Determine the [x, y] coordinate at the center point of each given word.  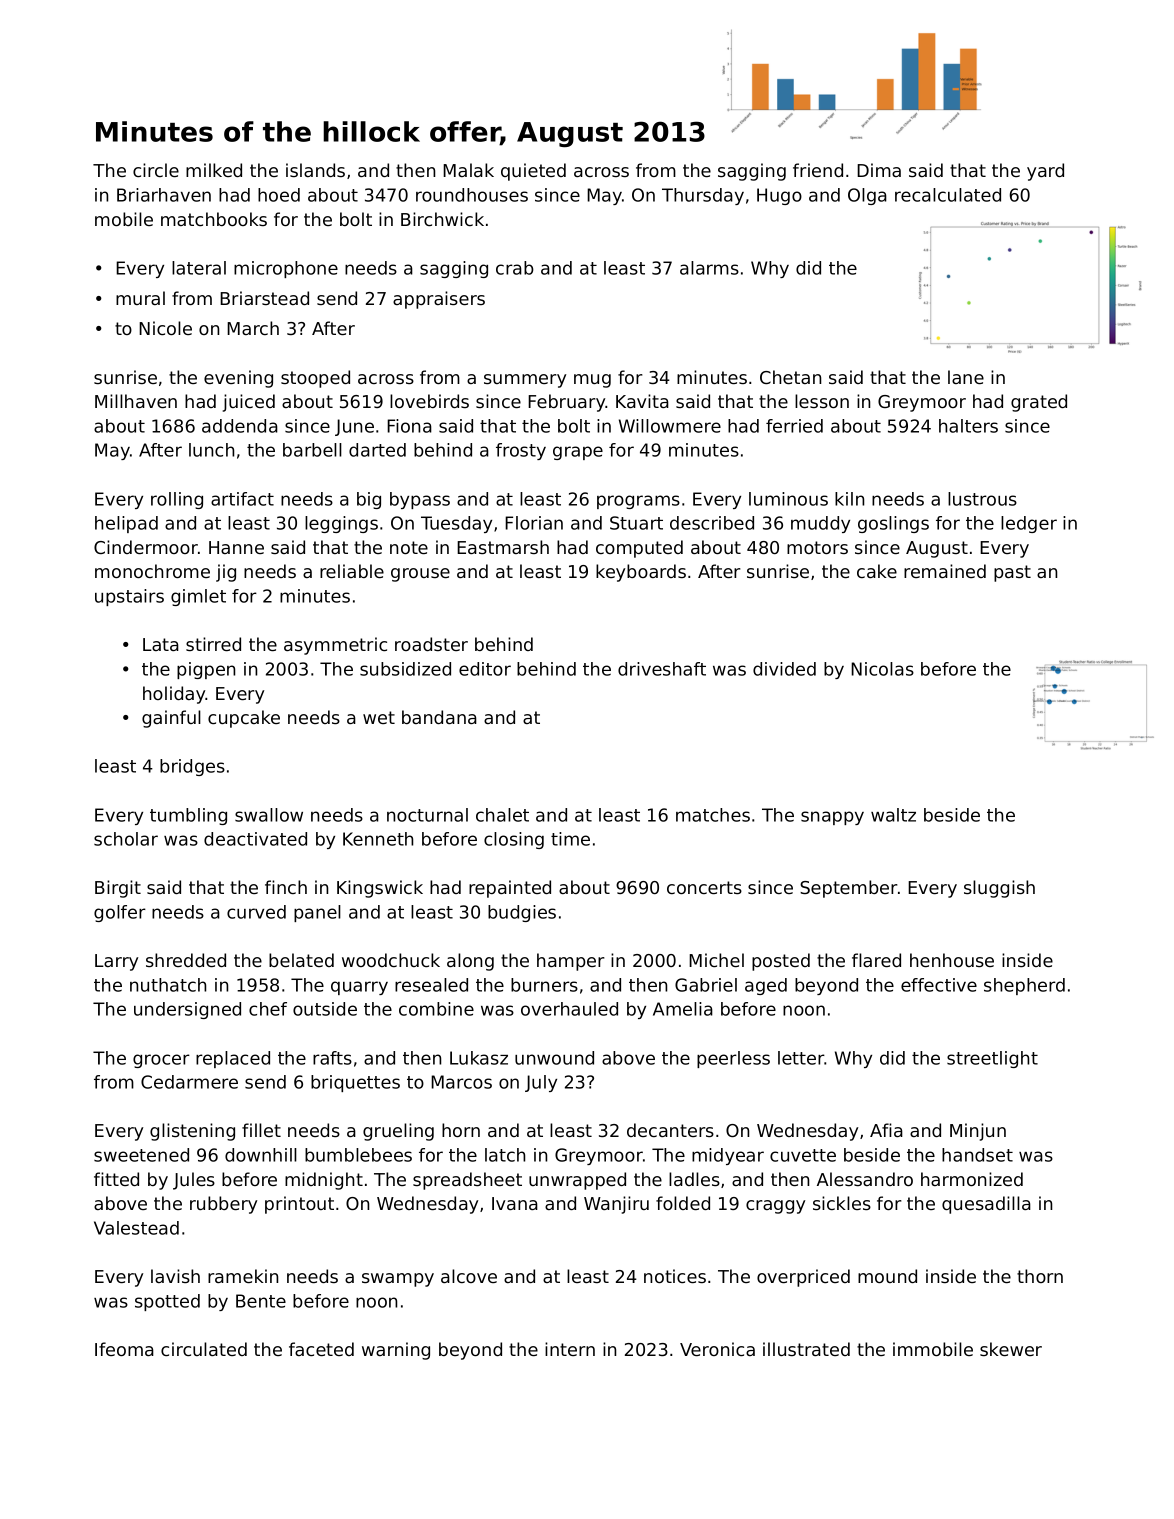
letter [801, 1058]
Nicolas [882, 669]
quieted [533, 172]
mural [140, 298]
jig [226, 573]
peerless [733, 1059]
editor [485, 669]
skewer [1011, 1349]
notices [675, 1276]
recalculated [948, 195]
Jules [194, 1181]
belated [301, 960]
